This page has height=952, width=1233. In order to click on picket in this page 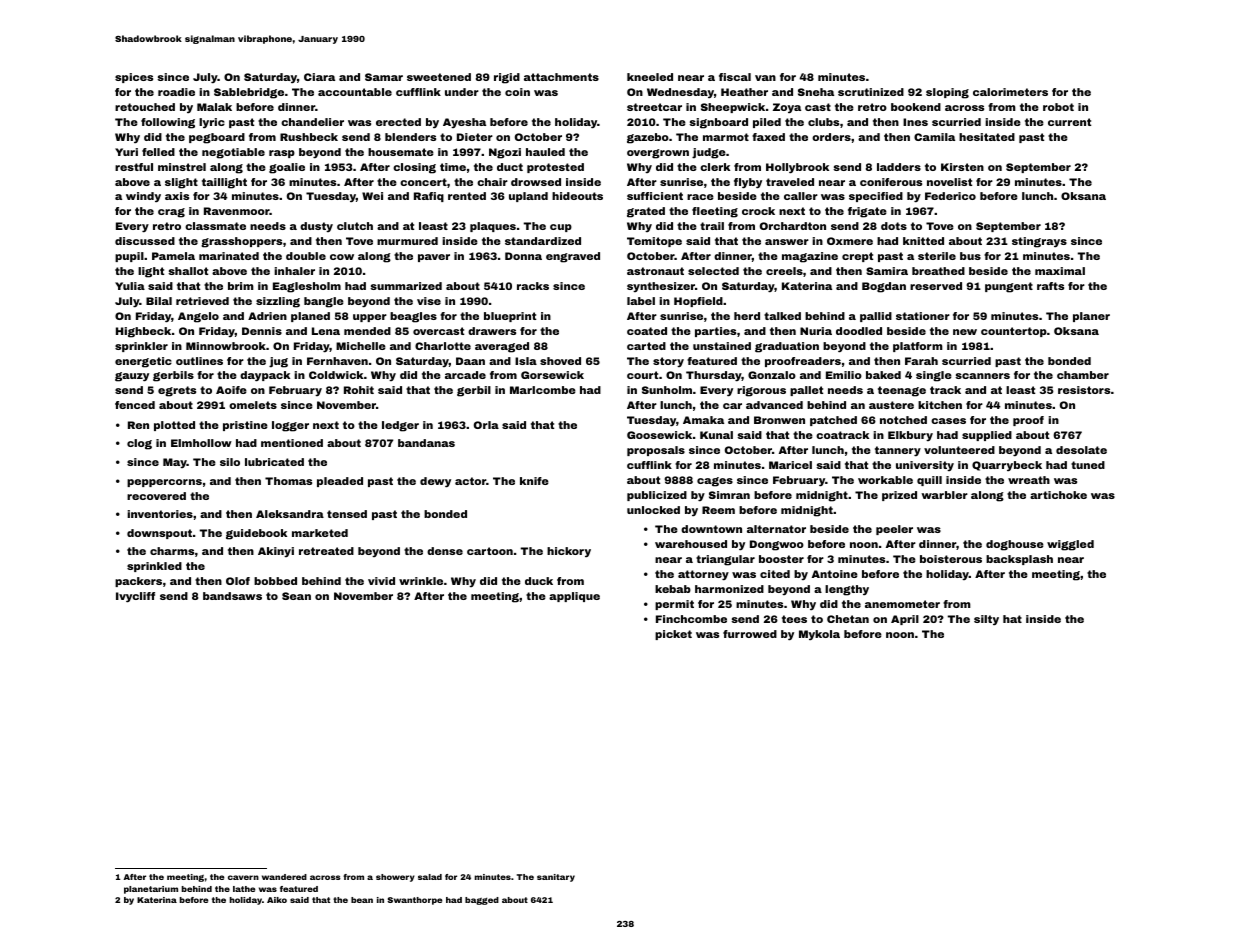, I will do `click(673, 635)`.
